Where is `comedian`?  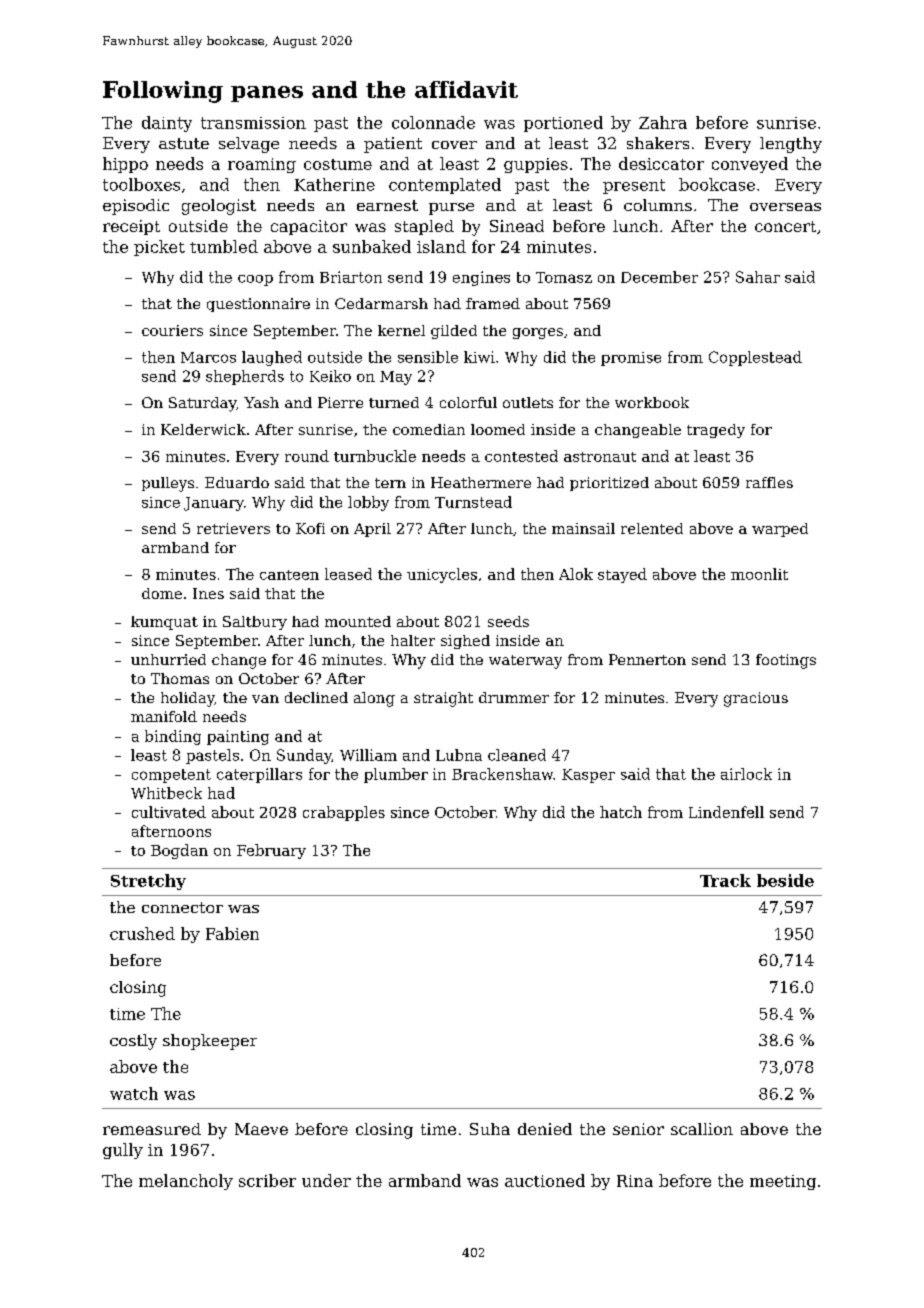
comedian is located at coordinates (429, 429).
